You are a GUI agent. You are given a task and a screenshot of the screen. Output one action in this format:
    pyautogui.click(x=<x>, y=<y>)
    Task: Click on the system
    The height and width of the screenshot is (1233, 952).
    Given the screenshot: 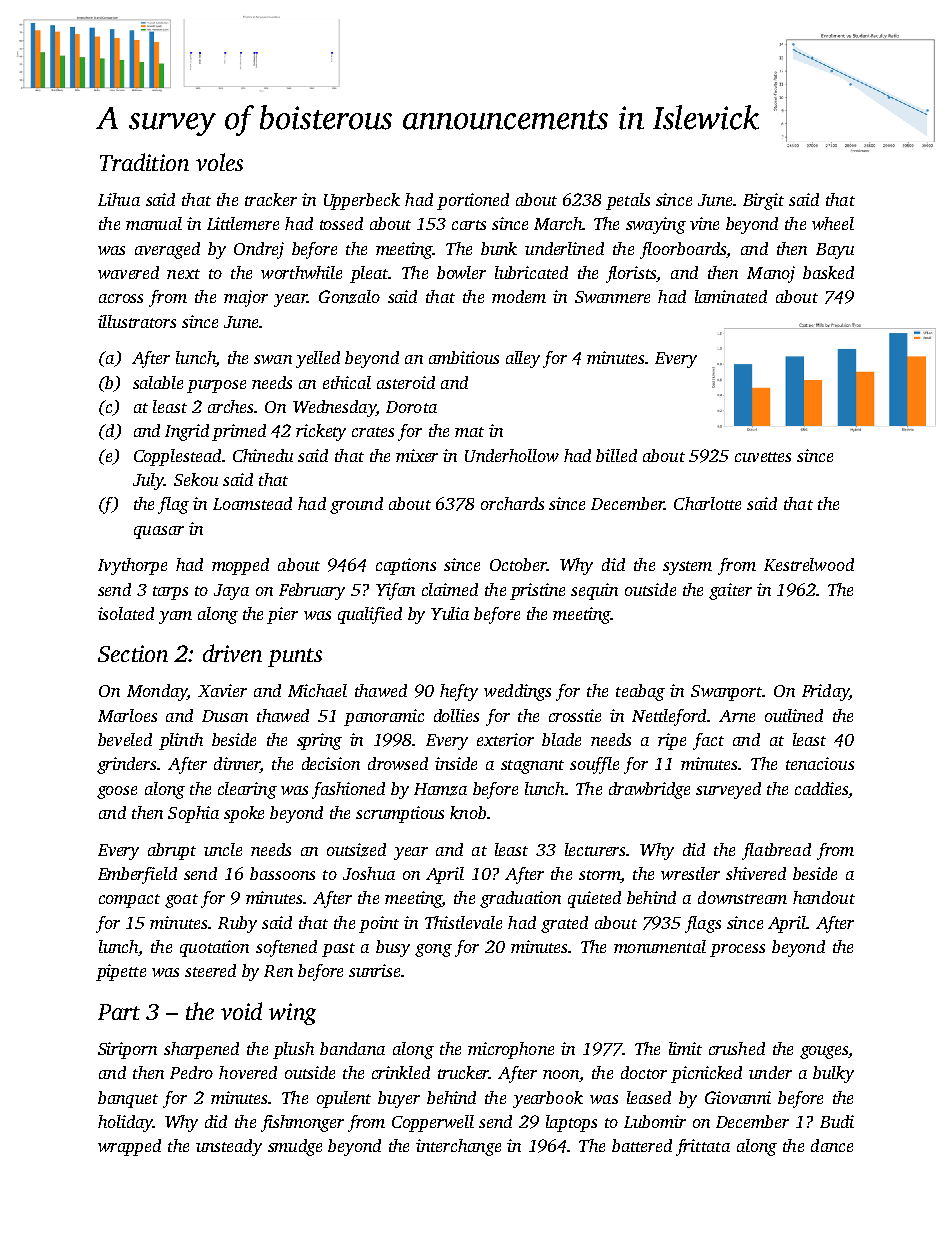 What is the action you would take?
    pyautogui.click(x=687, y=568)
